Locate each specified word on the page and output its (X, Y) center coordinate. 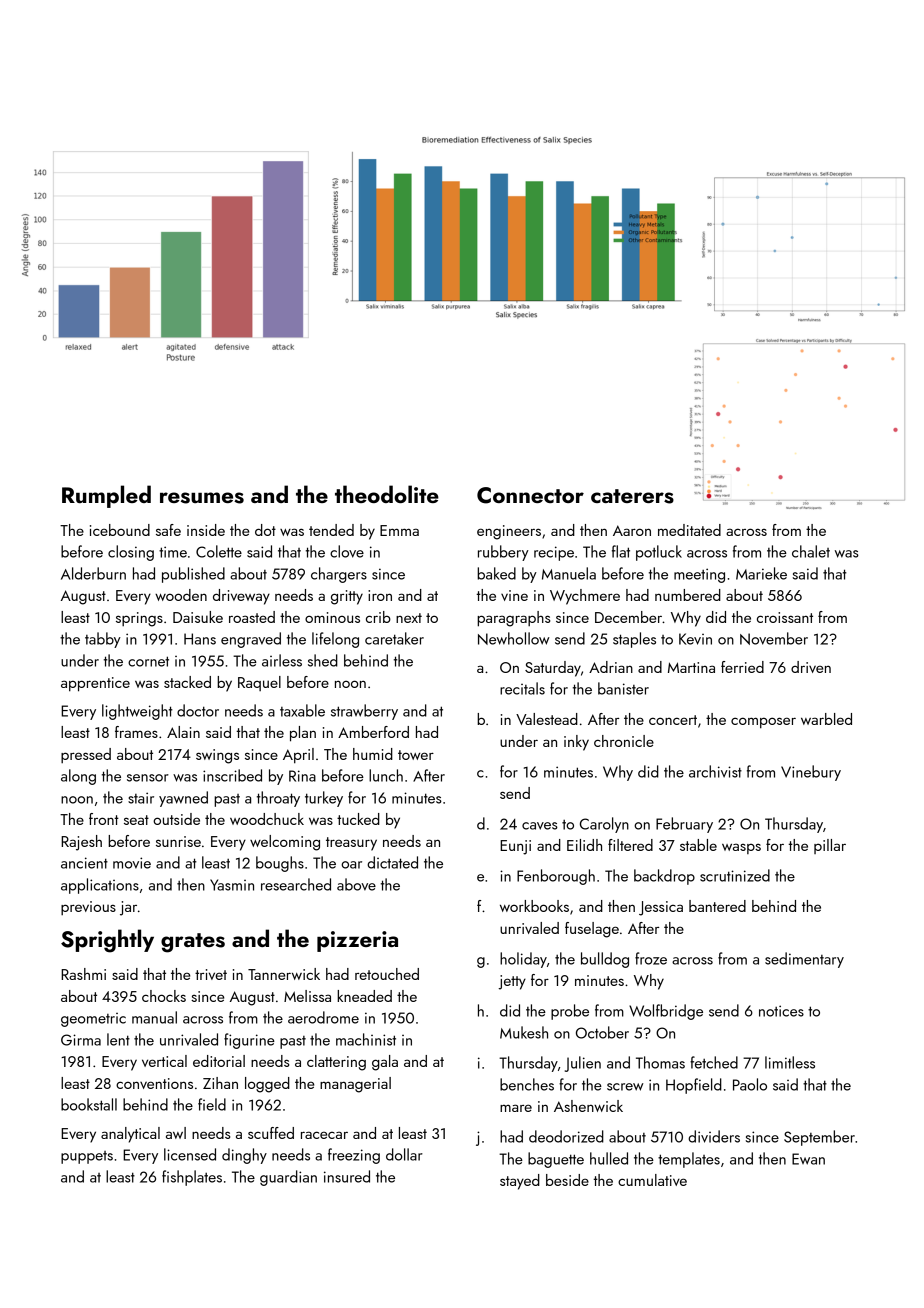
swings (217, 756)
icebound (120, 530)
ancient (84, 863)
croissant (785, 617)
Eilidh (584, 845)
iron (380, 595)
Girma (81, 1040)
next (409, 618)
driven (811, 667)
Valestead (547, 719)
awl (176, 1133)
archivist (715, 771)
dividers (714, 1136)
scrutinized (735, 875)
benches (527, 1084)
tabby (103, 640)
